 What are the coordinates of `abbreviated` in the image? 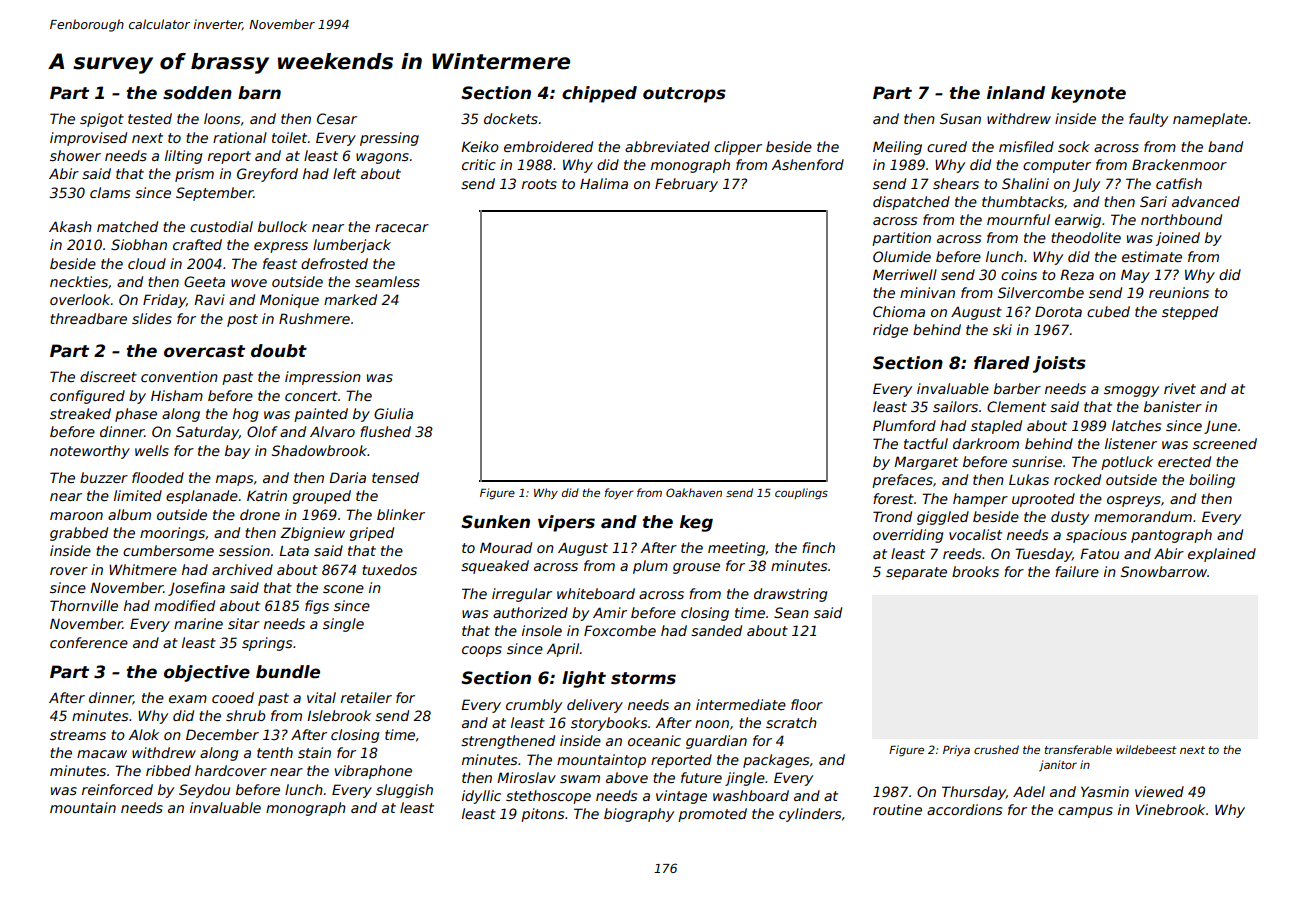 It's located at (667, 146).
